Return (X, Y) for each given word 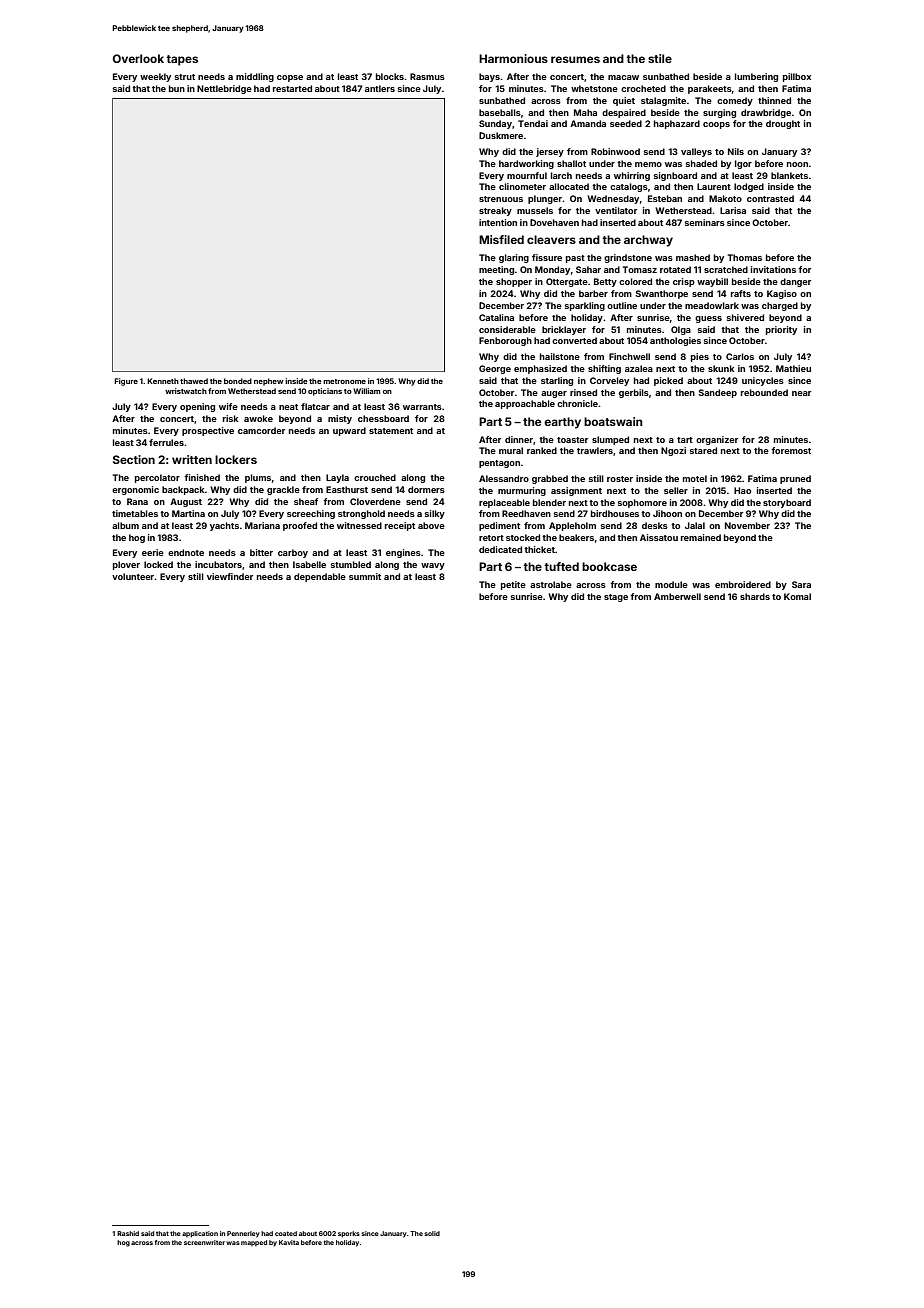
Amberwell (677, 596)
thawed (194, 381)
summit (365, 576)
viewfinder (230, 576)
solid (432, 1233)
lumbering (756, 77)
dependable (320, 577)
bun (177, 88)
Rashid (128, 1233)
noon (797, 164)
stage (616, 598)
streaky (495, 211)
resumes (575, 59)
